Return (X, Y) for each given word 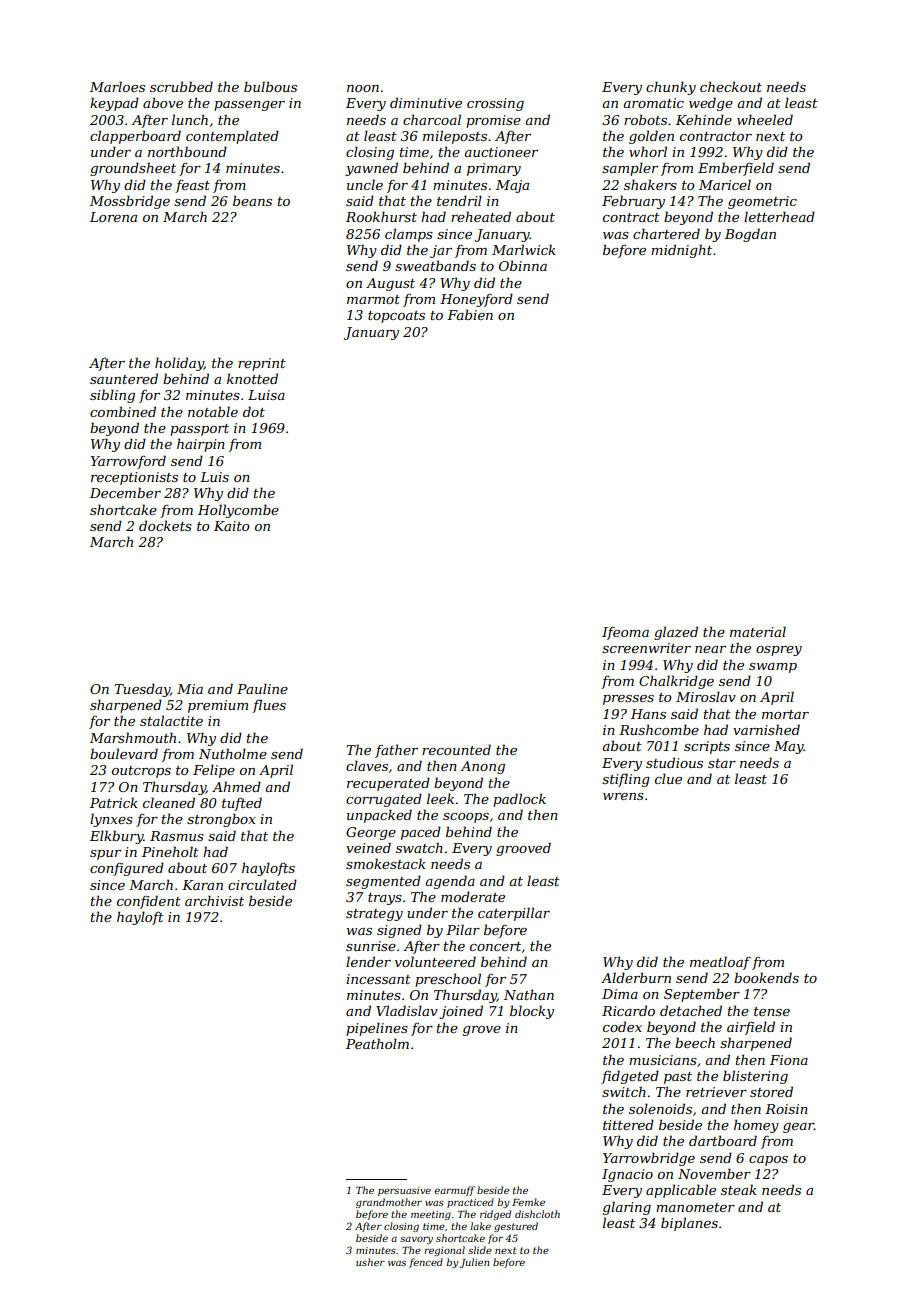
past (678, 1078)
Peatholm (377, 1043)
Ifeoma (625, 633)
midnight (681, 251)
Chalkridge (676, 682)
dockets (165, 525)
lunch (190, 119)
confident (149, 902)
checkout (731, 86)
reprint (262, 364)
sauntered (124, 378)
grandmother (389, 1203)
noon (363, 88)
